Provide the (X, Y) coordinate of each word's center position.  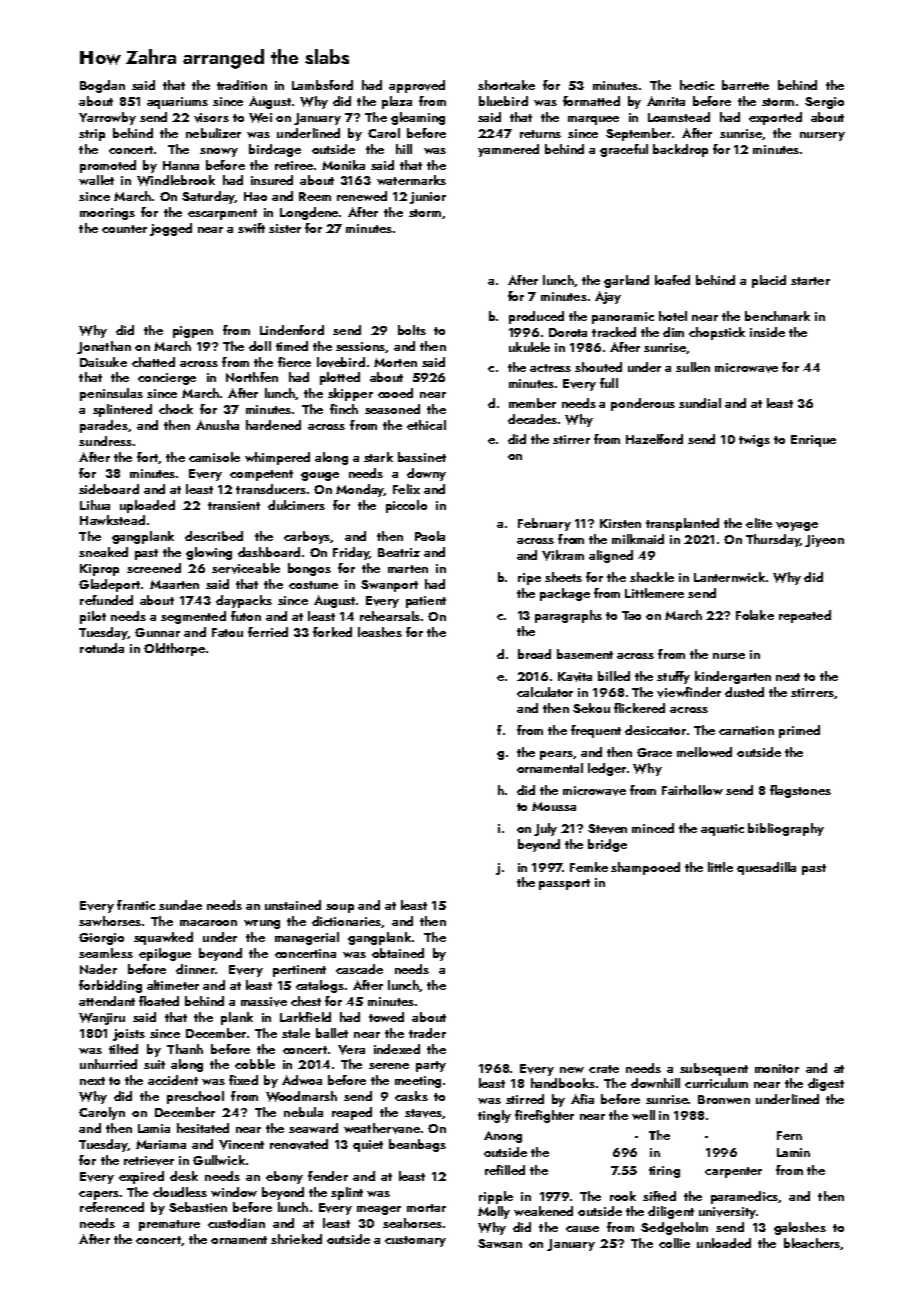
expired (141, 1177)
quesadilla (766, 868)
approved (417, 86)
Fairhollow (692, 790)
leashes (380, 632)
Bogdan (102, 86)
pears (556, 755)
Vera (351, 1050)
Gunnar (157, 632)
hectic (697, 85)
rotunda (102, 648)
